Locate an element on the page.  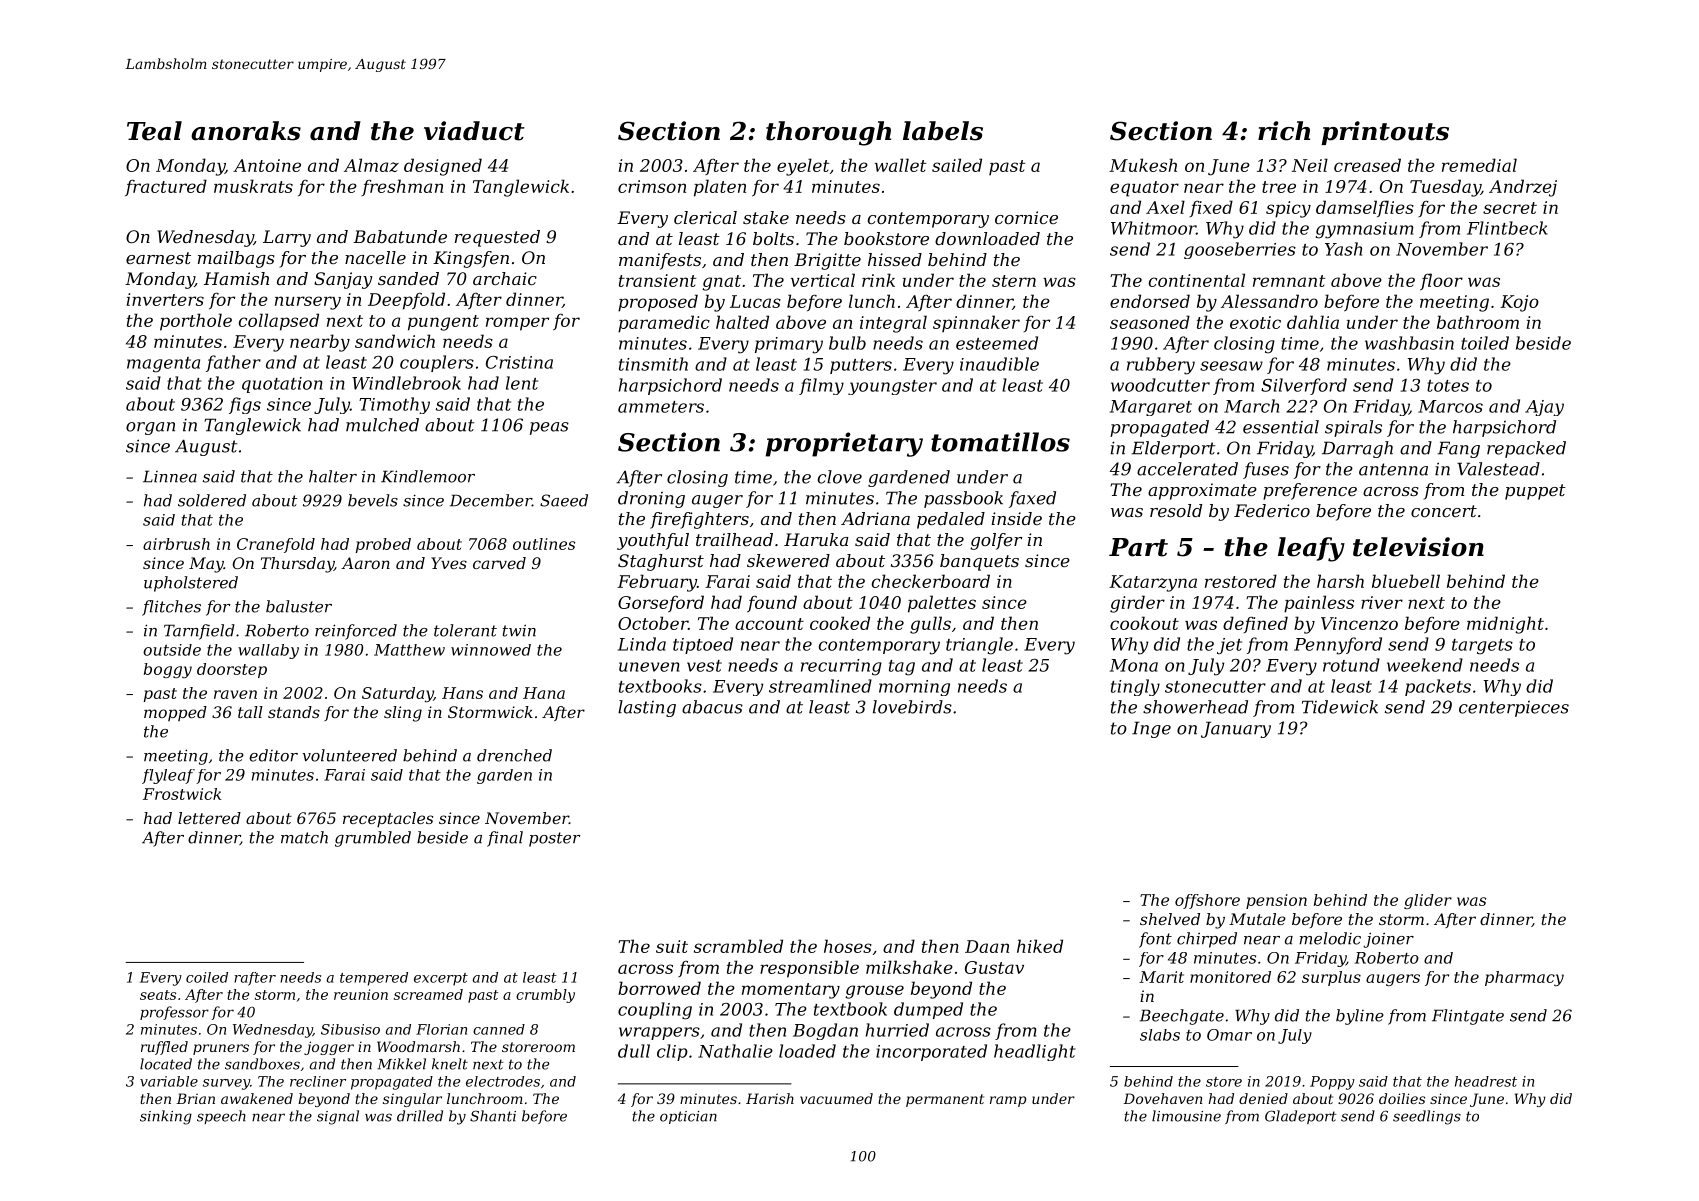
Flintbeck is located at coordinates (1507, 228).
